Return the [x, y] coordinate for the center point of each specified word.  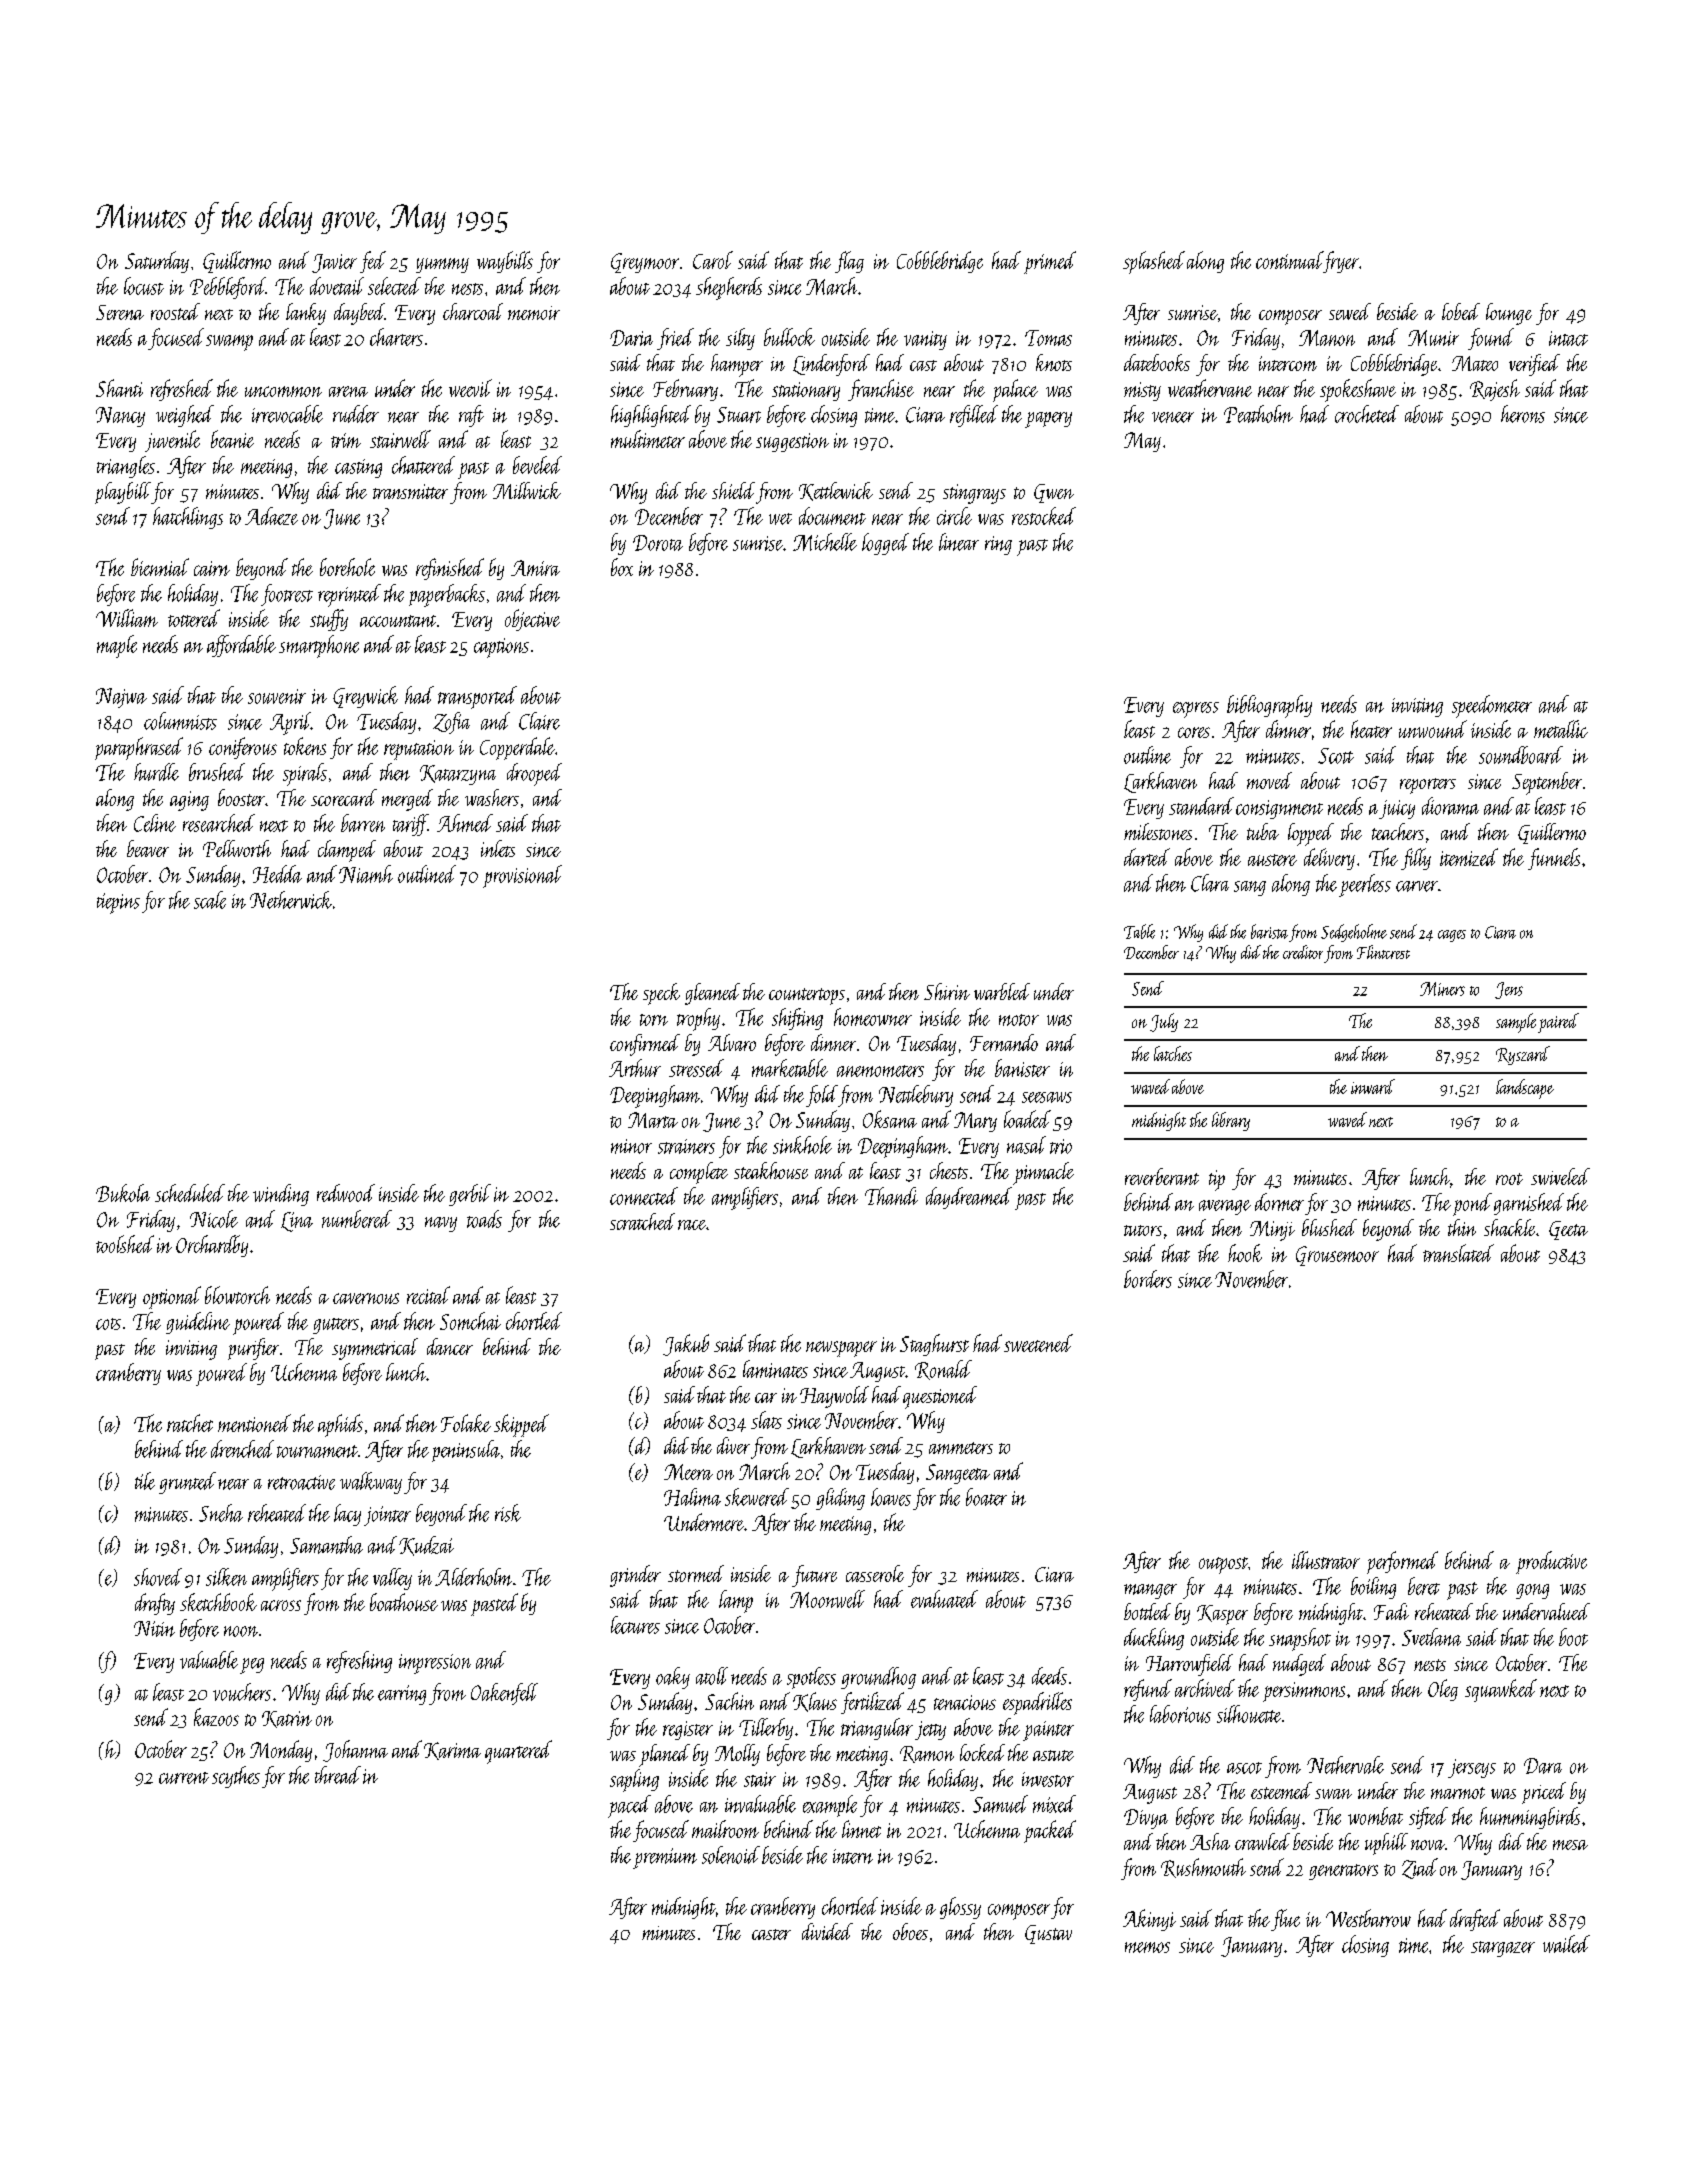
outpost [1223, 1565]
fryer [1341, 262]
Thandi [891, 1196]
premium [665, 1858]
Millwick [527, 490]
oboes [910, 1931]
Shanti [119, 388]
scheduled [190, 1193]
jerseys [1472, 1768]
